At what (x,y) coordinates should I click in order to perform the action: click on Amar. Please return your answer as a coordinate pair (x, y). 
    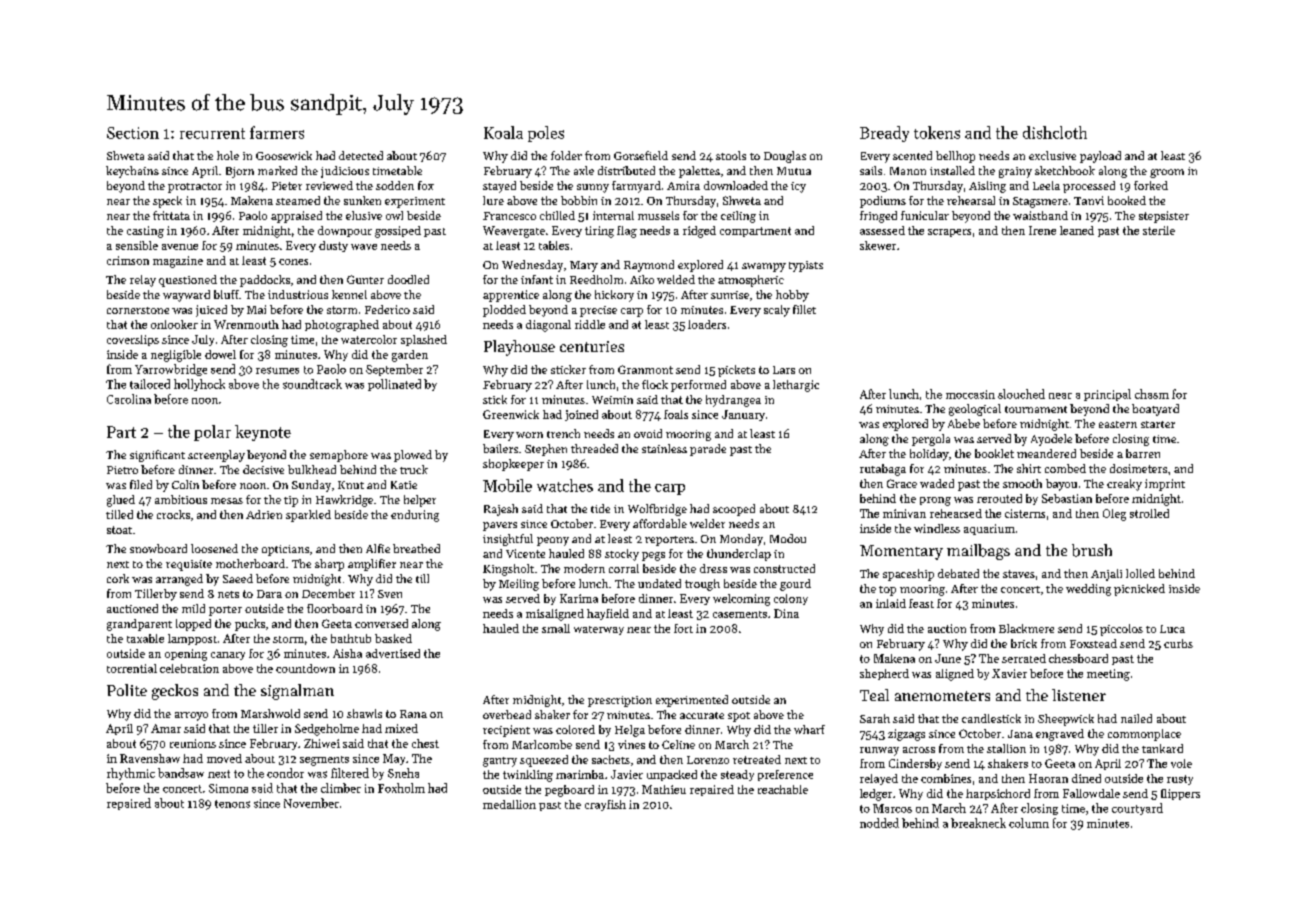
    Looking at the image, I should click on (166, 728).
